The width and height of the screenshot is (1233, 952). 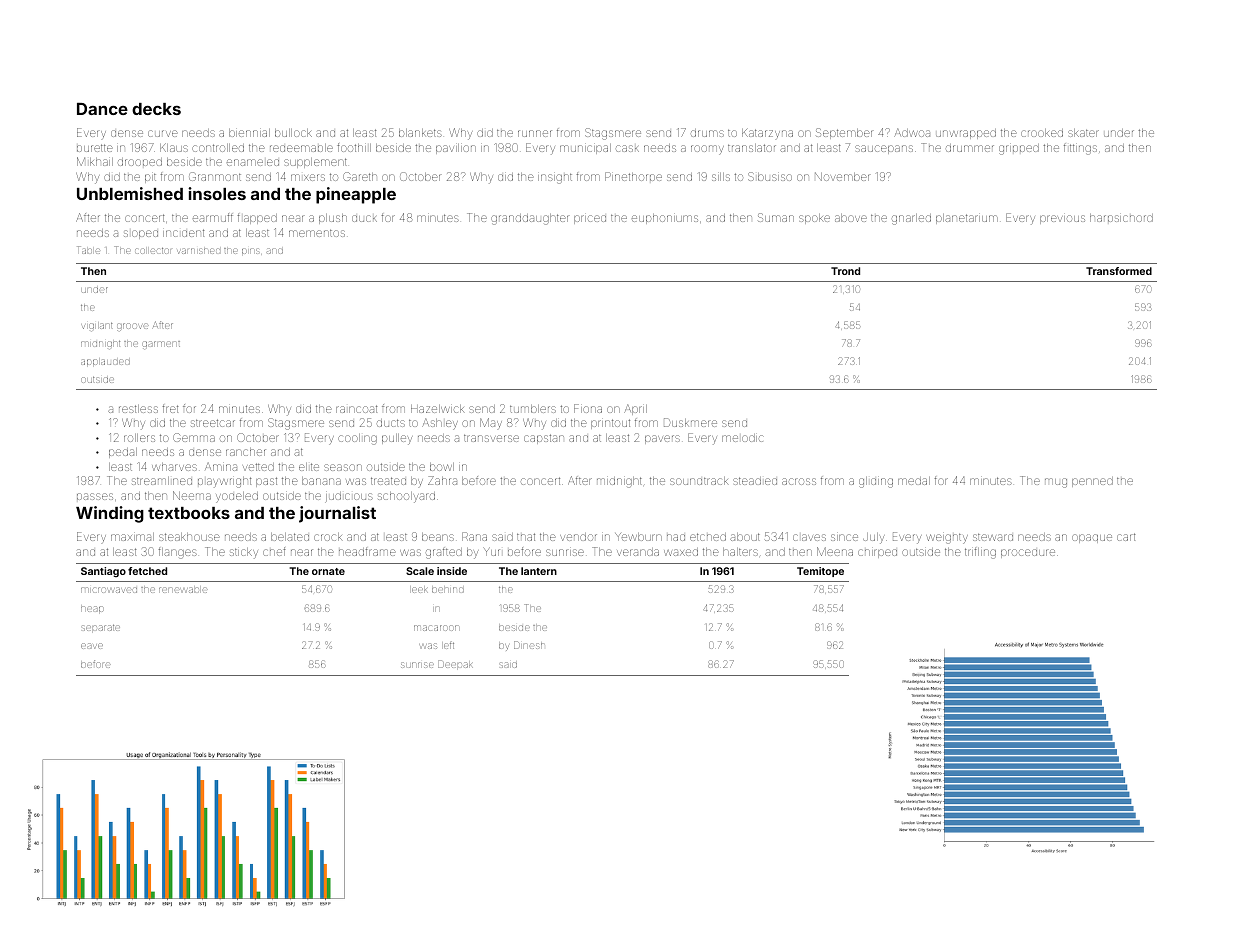 What do you see at coordinates (92, 646) in the screenshot?
I see `eave` at bounding box center [92, 646].
